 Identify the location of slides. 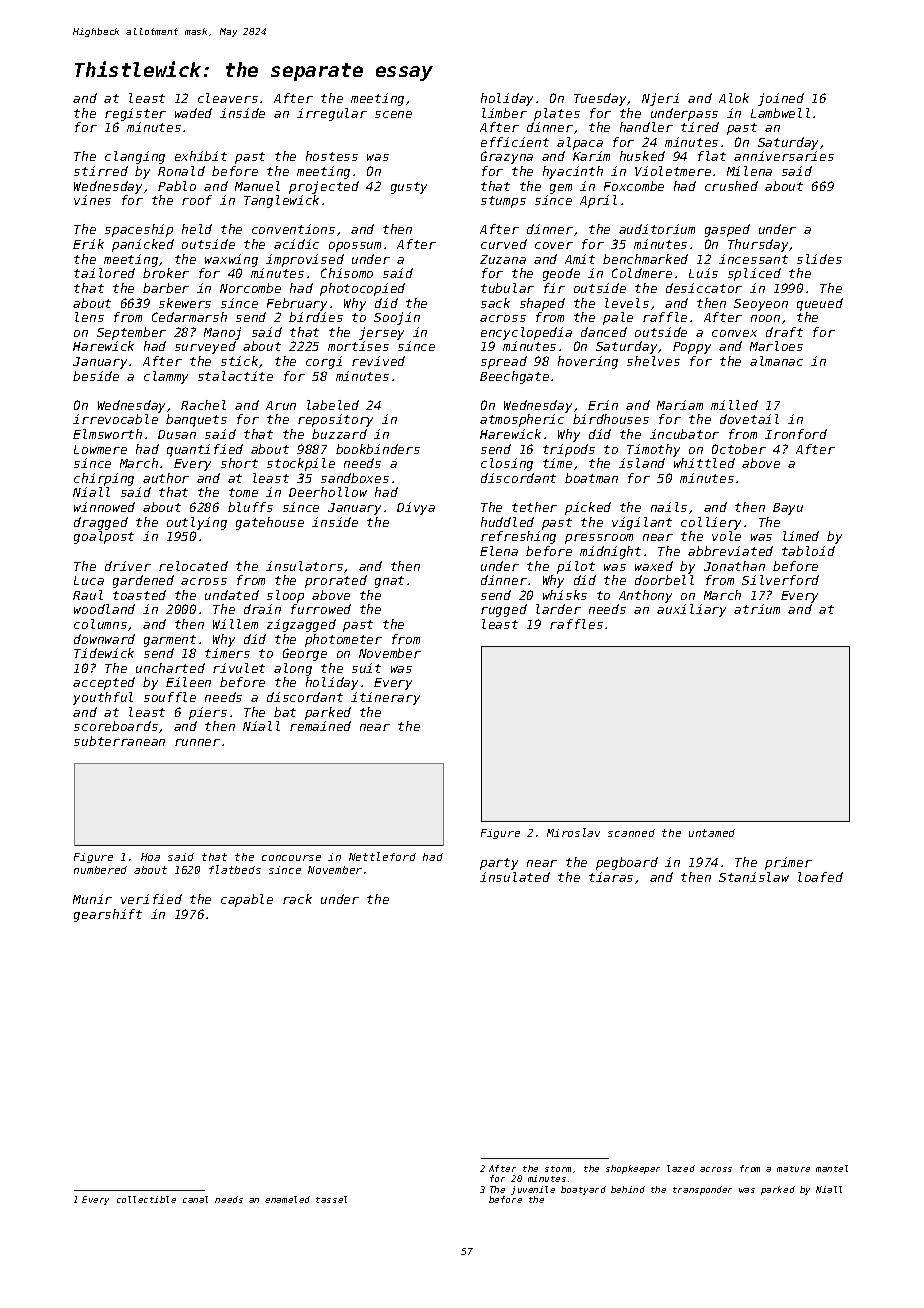
(819, 259).
